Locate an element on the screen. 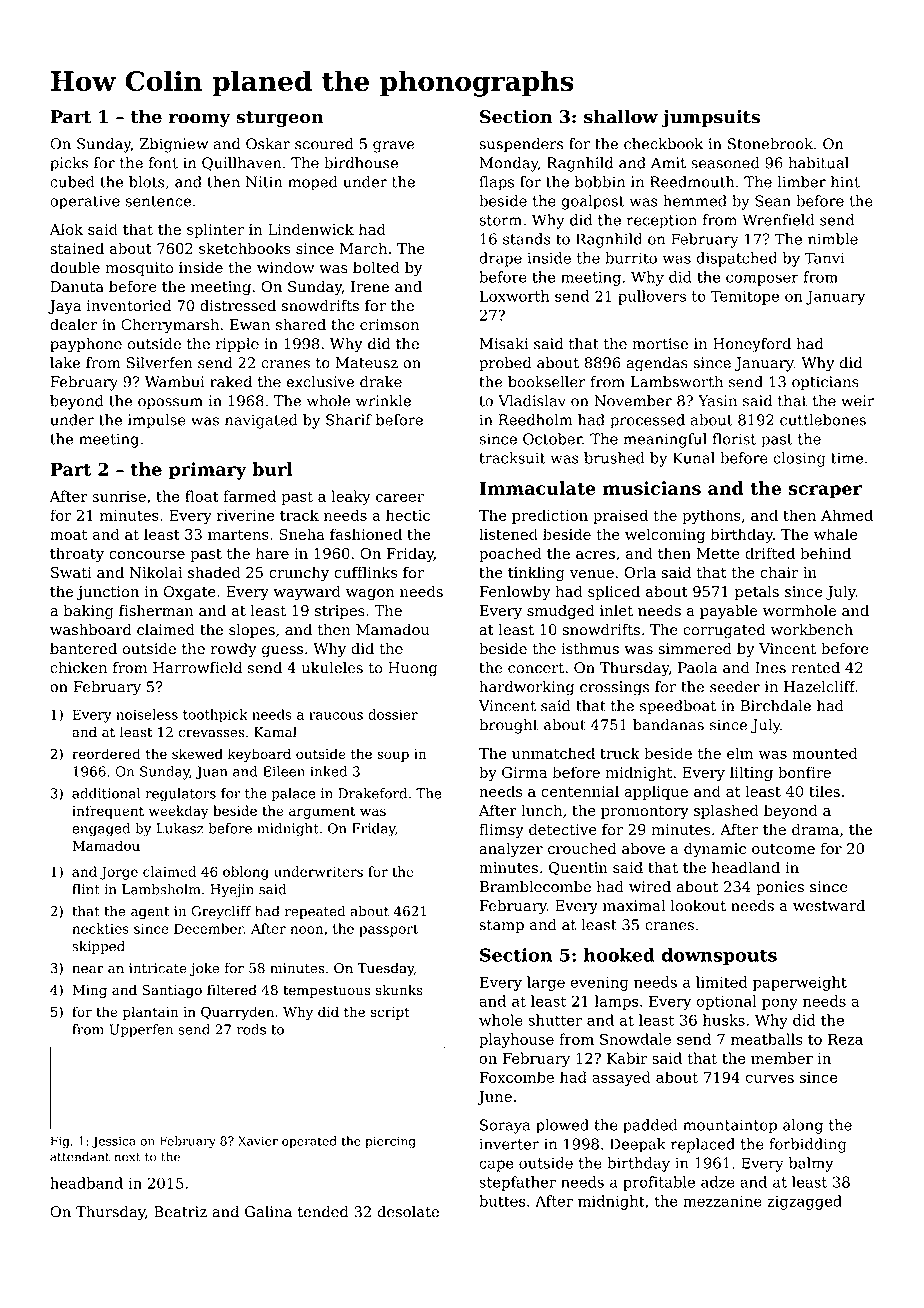 This screenshot has width=924, height=1308. Galina is located at coordinates (268, 1212).
